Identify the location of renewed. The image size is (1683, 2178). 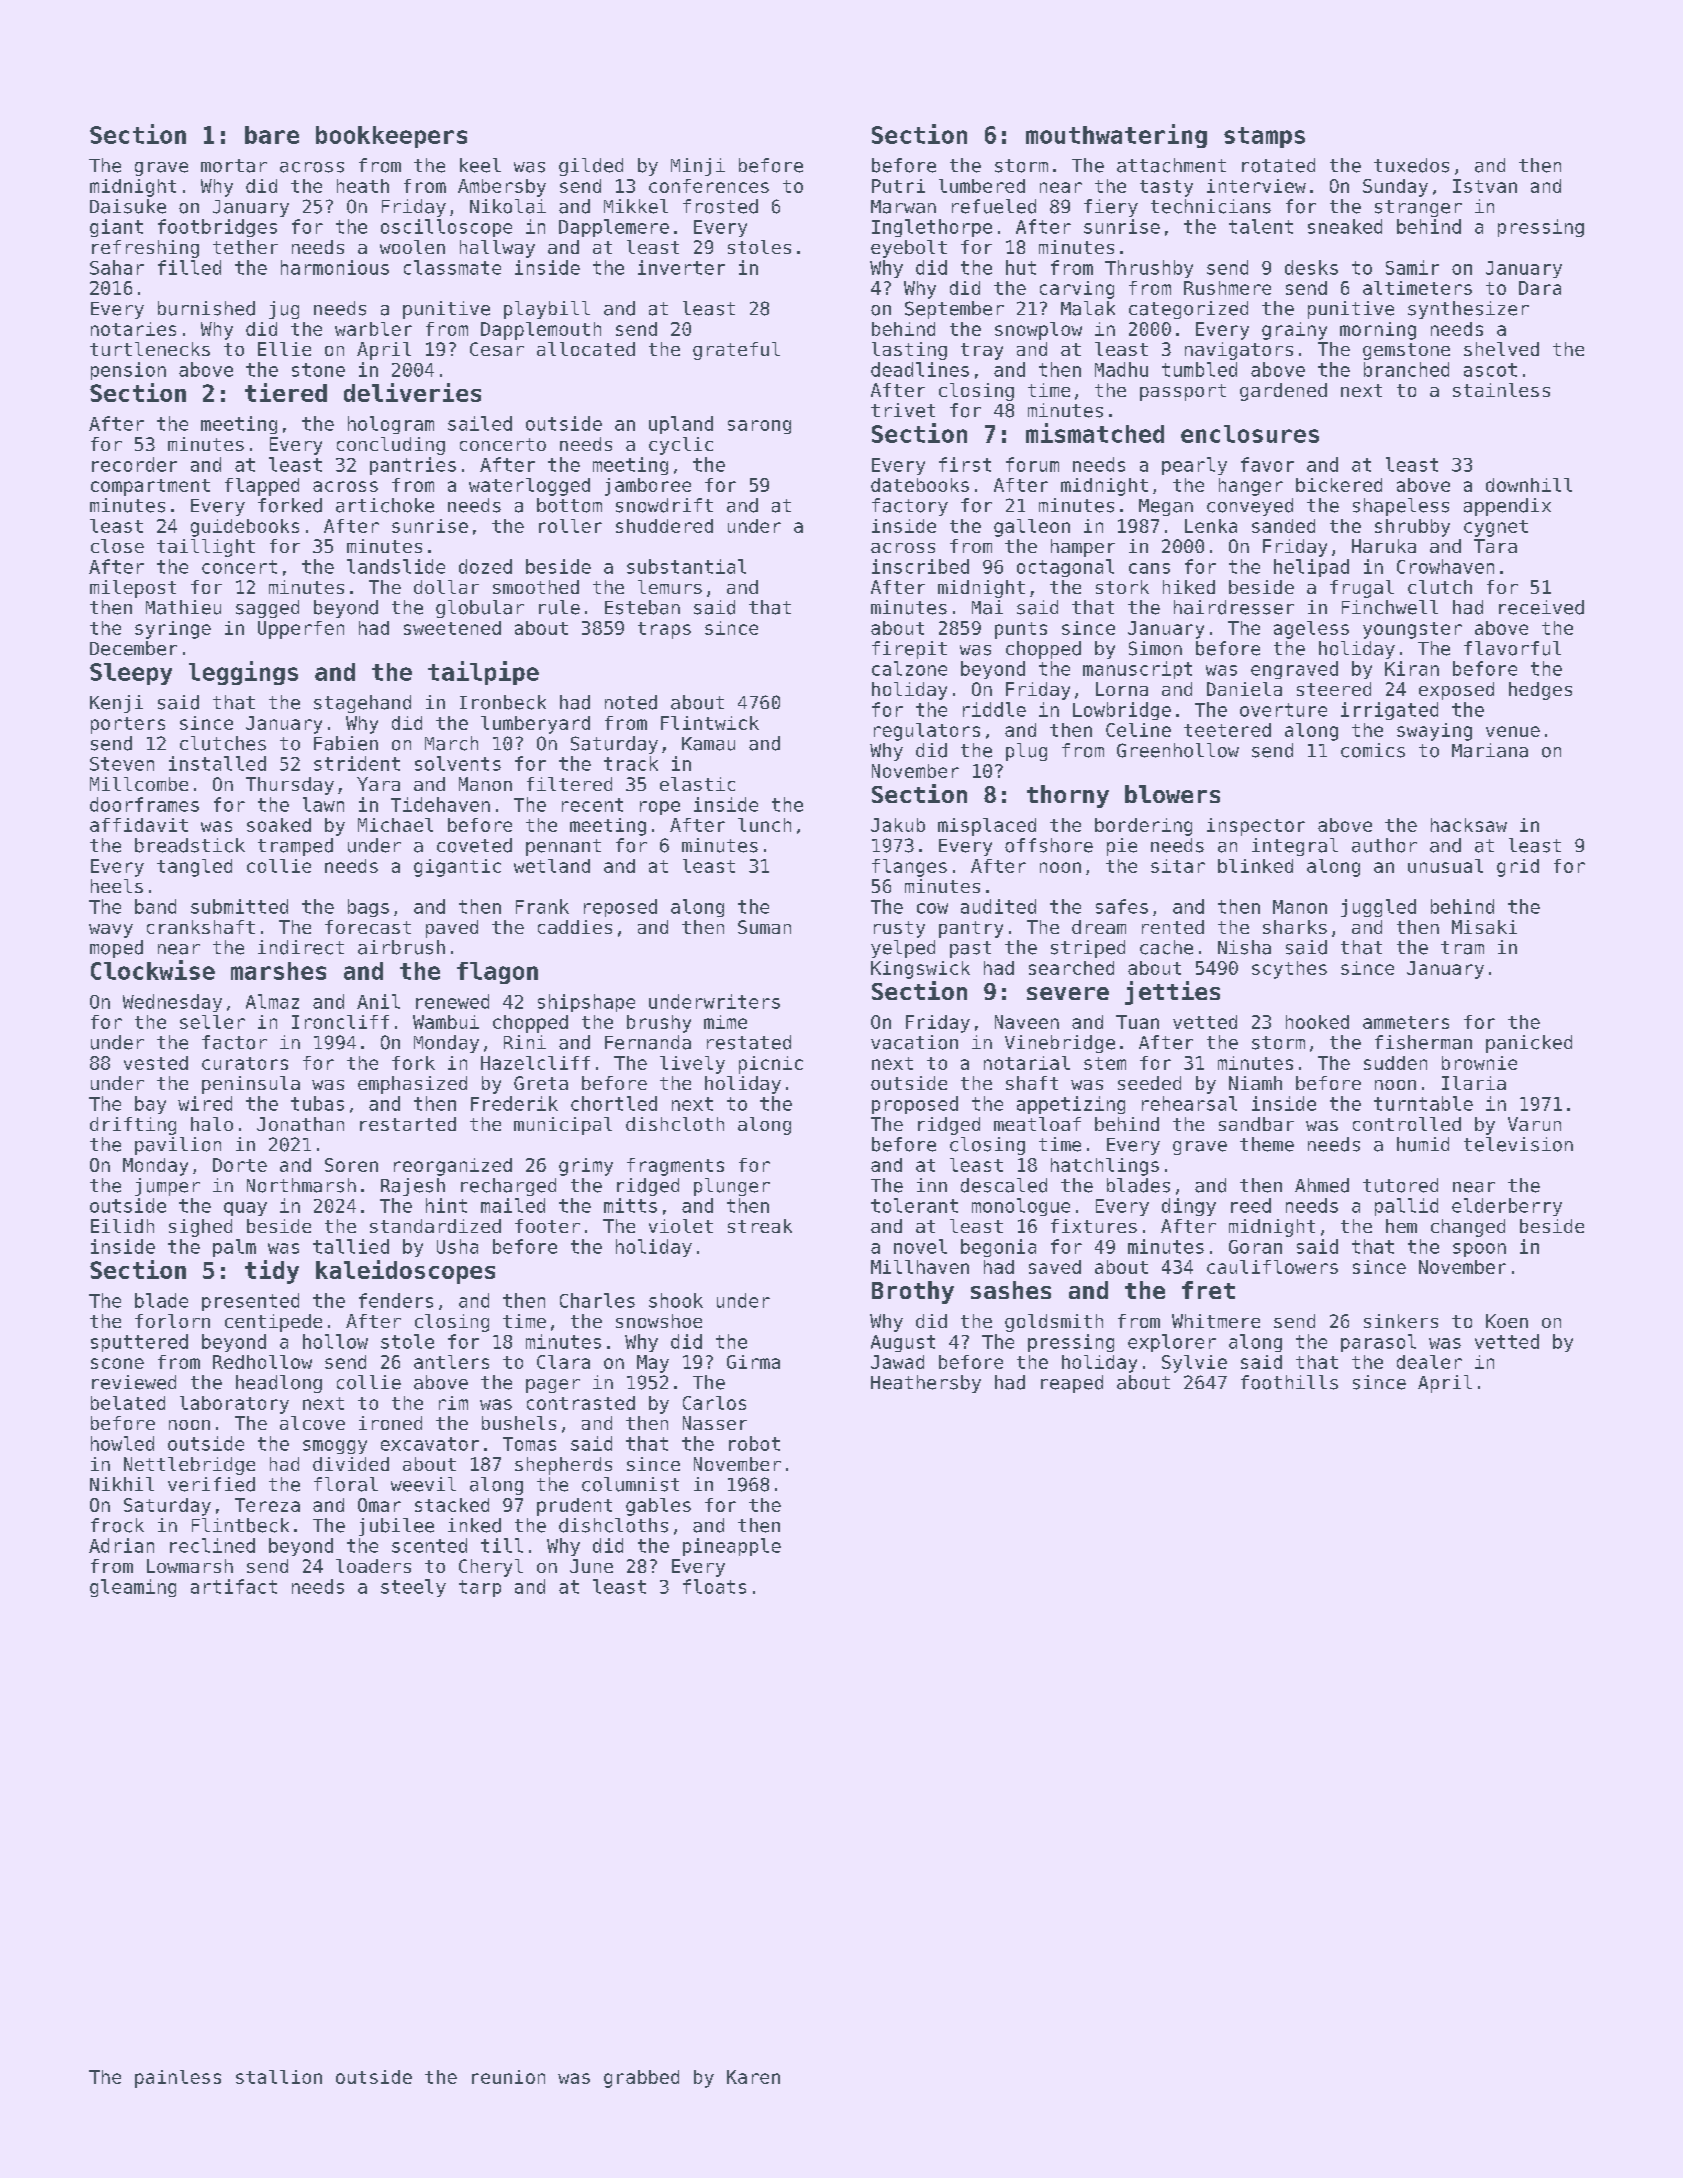
(452, 1001).
